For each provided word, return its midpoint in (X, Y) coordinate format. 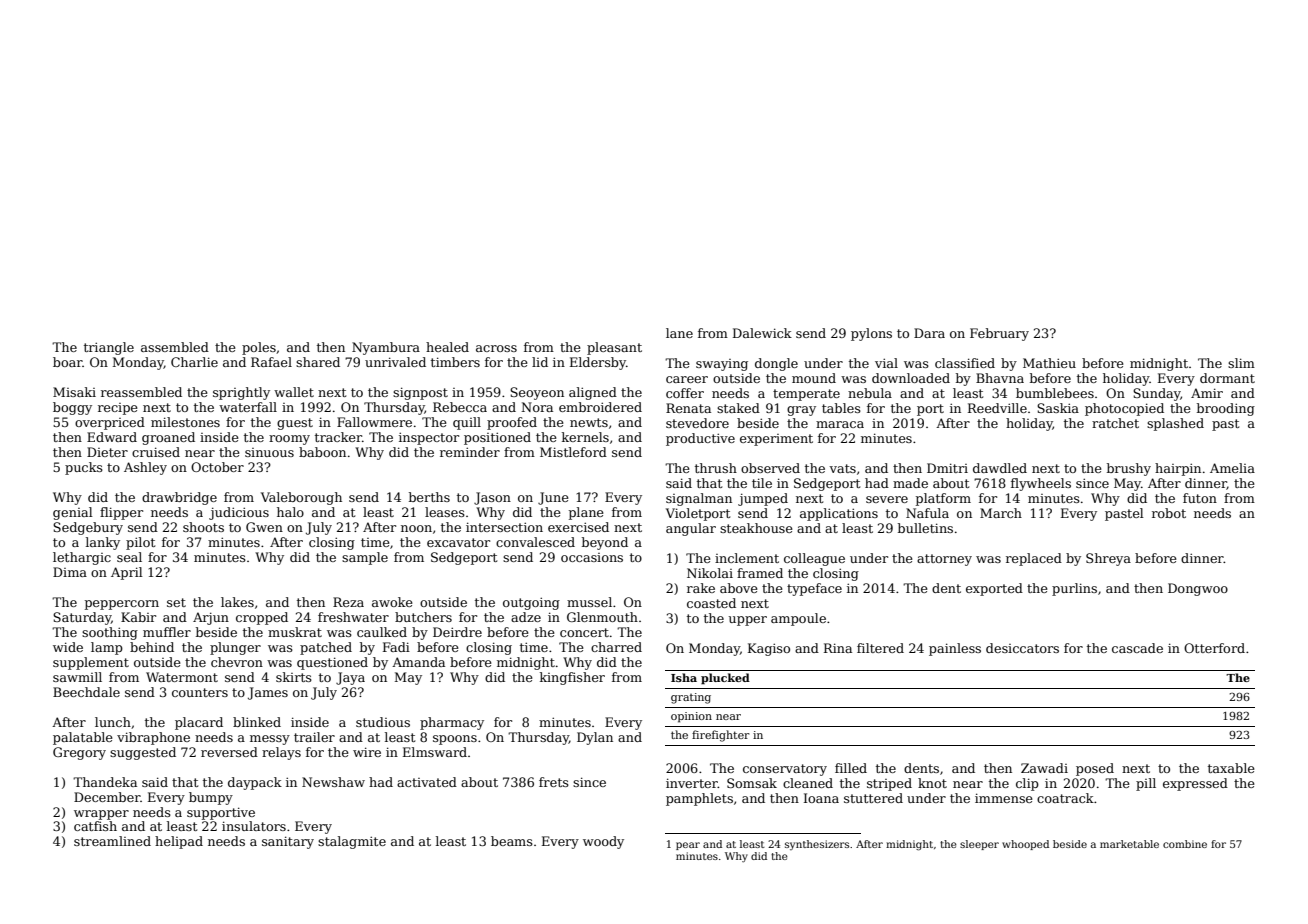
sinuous (269, 452)
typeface (814, 589)
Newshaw (333, 782)
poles (259, 348)
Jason (492, 498)
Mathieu (1049, 363)
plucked (725, 679)
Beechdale (86, 692)
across (496, 348)
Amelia (1232, 468)
